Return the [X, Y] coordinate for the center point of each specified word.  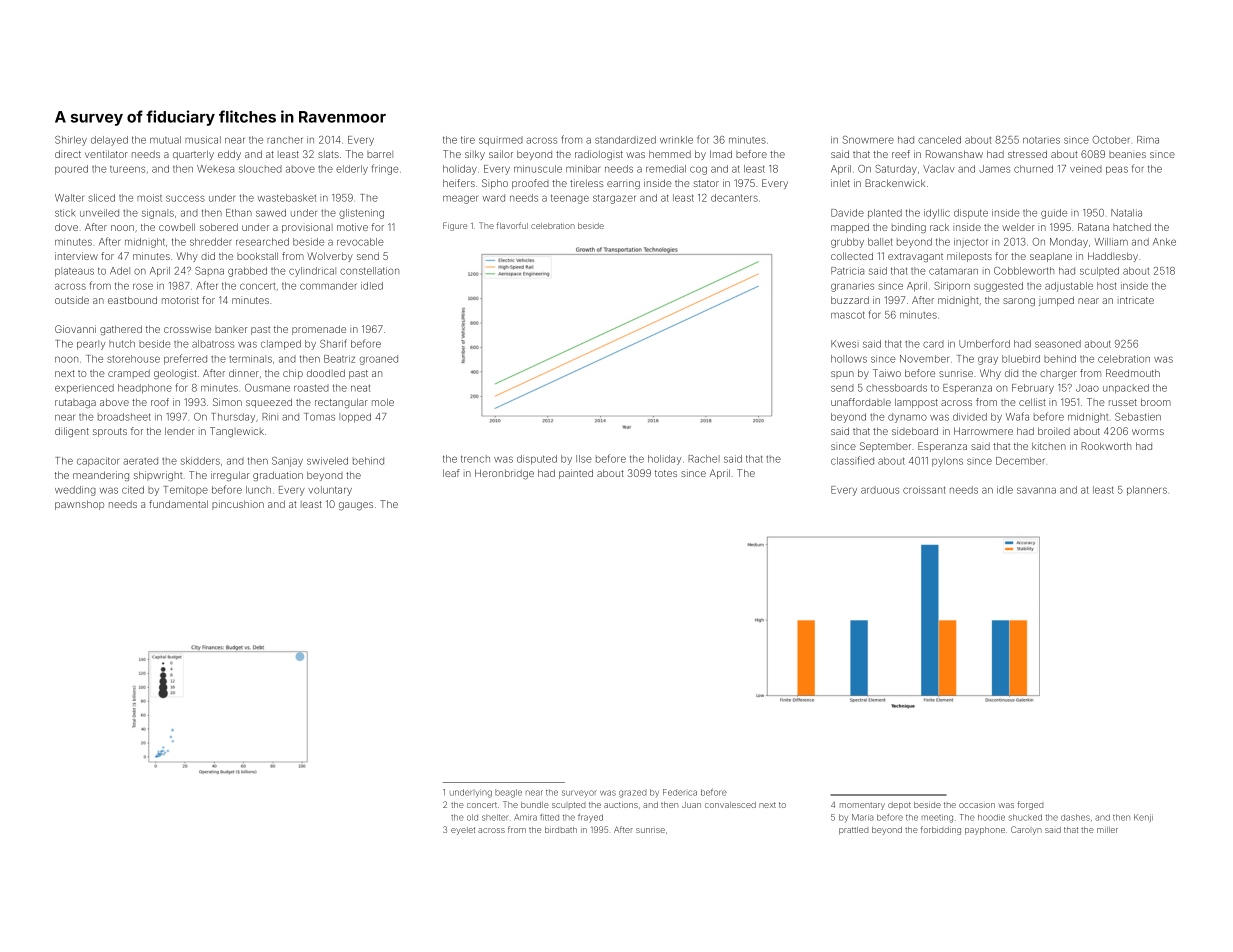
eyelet [463, 831]
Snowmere [868, 140]
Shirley [71, 141]
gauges [356, 506]
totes [666, 473]
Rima [1148, 140]
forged [1030, 805]
